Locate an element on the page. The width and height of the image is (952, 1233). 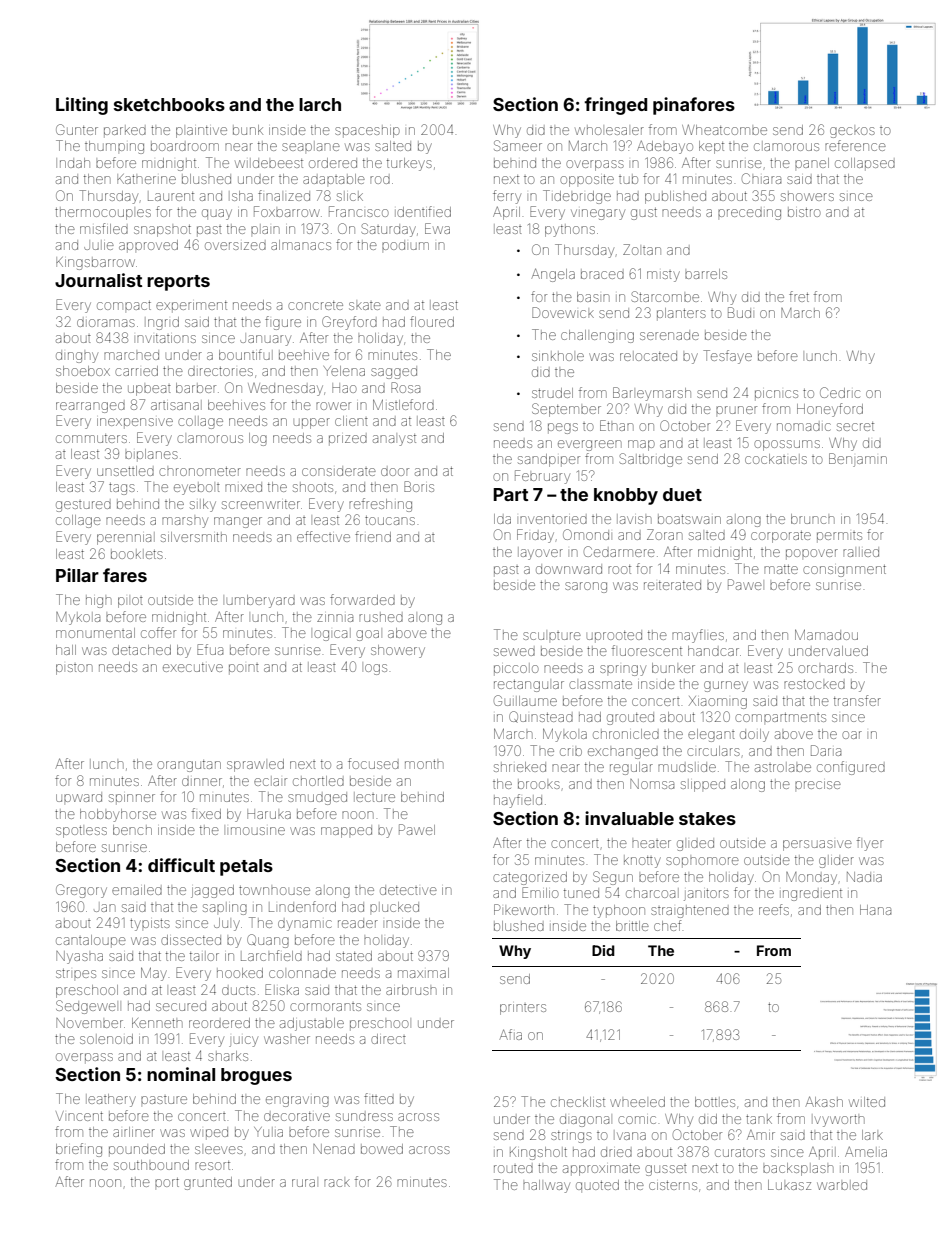
Pikeworth is located at coordinates (524, 909).
